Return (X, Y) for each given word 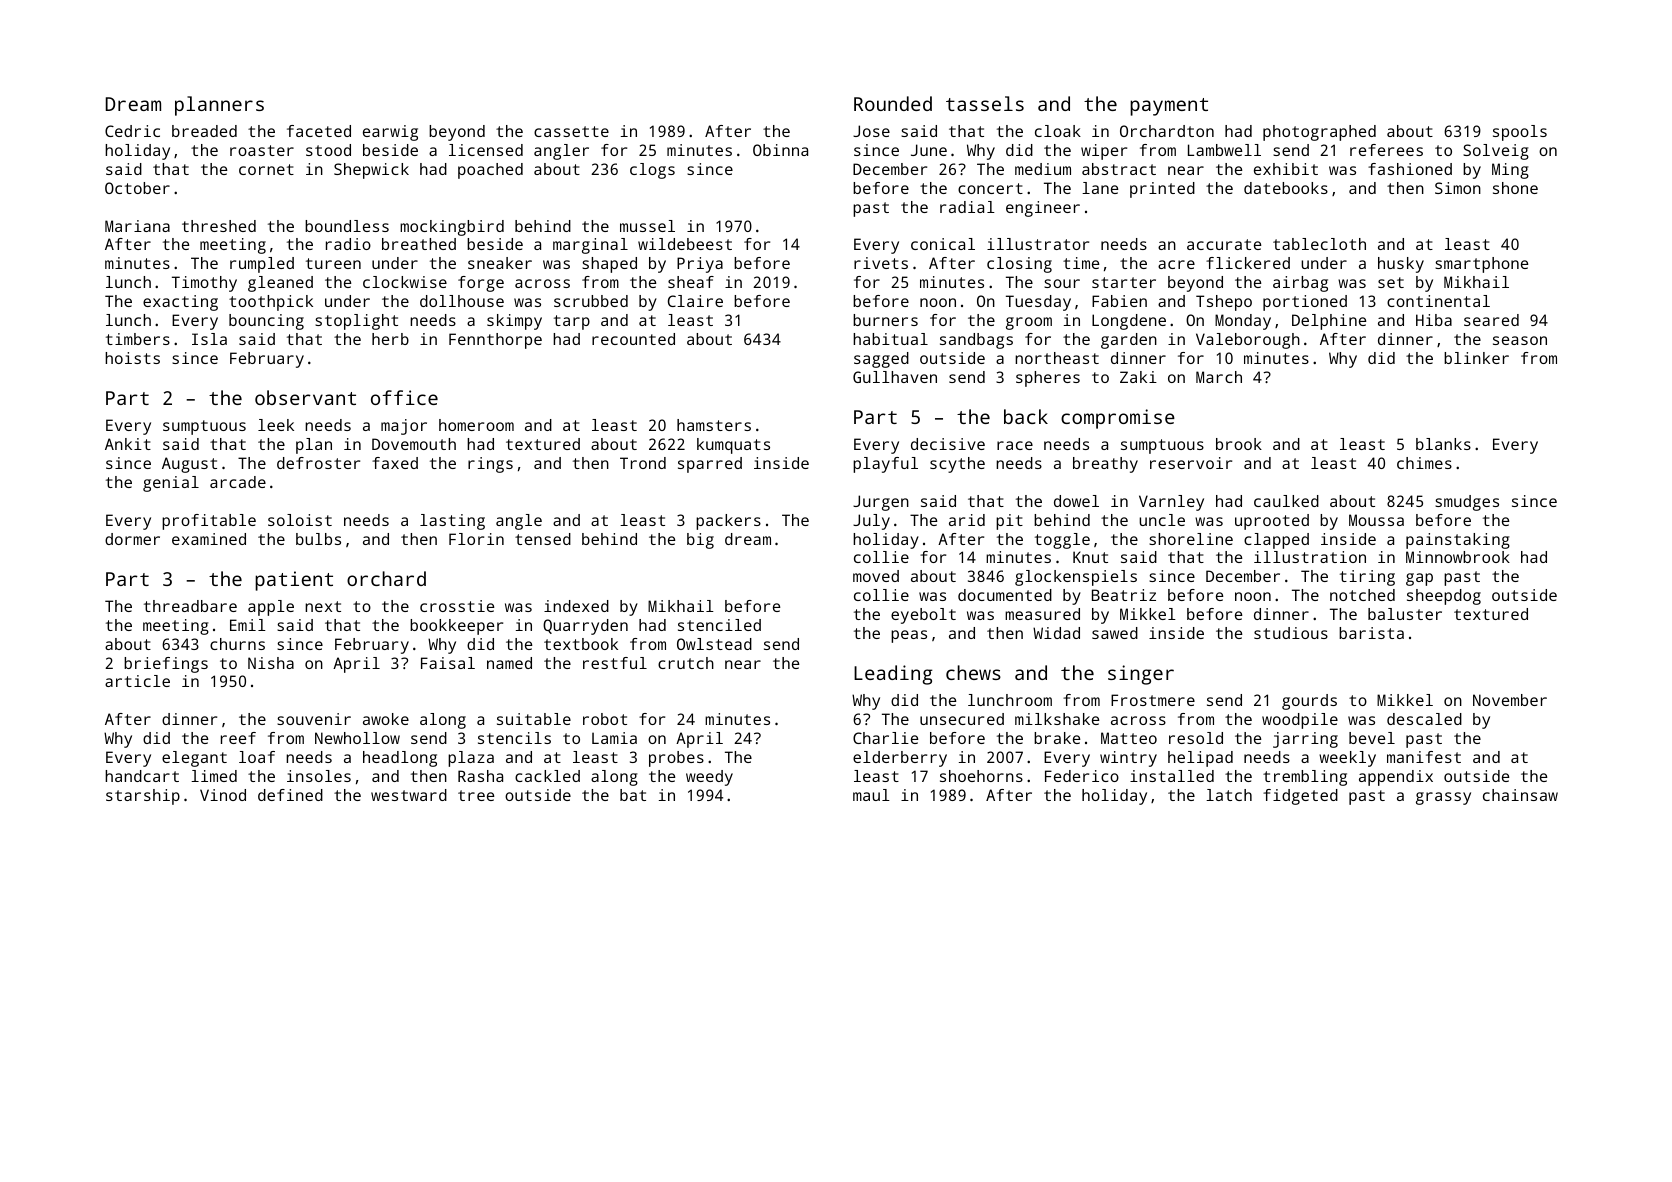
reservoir (1191, 463)
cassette (571, 131)
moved (876, 576)
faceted (319, 131)
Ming (1510, 171)
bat (633, 795)
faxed (395, 463)
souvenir (314, 719)
